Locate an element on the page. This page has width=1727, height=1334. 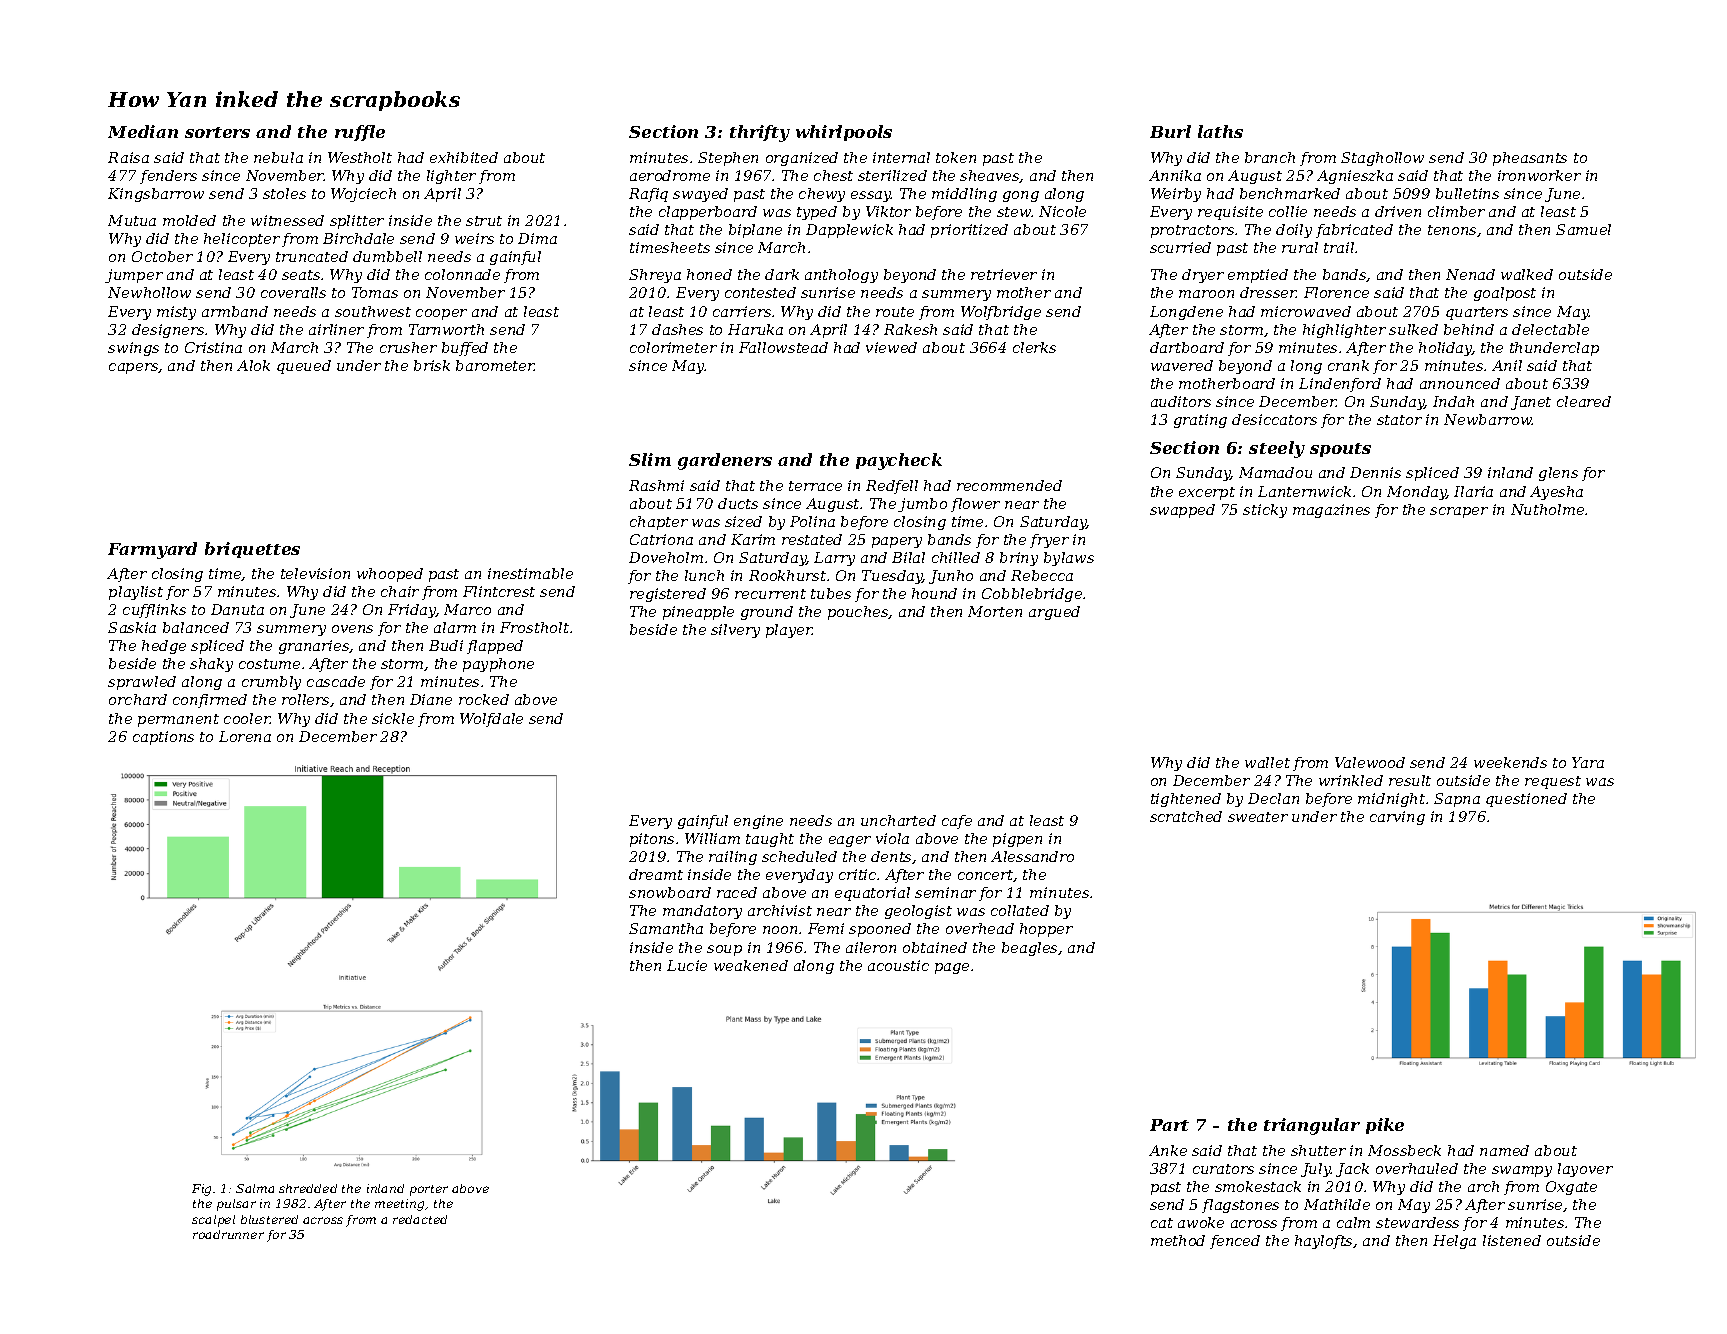
Yara is located at coordinates (1588, 762).
